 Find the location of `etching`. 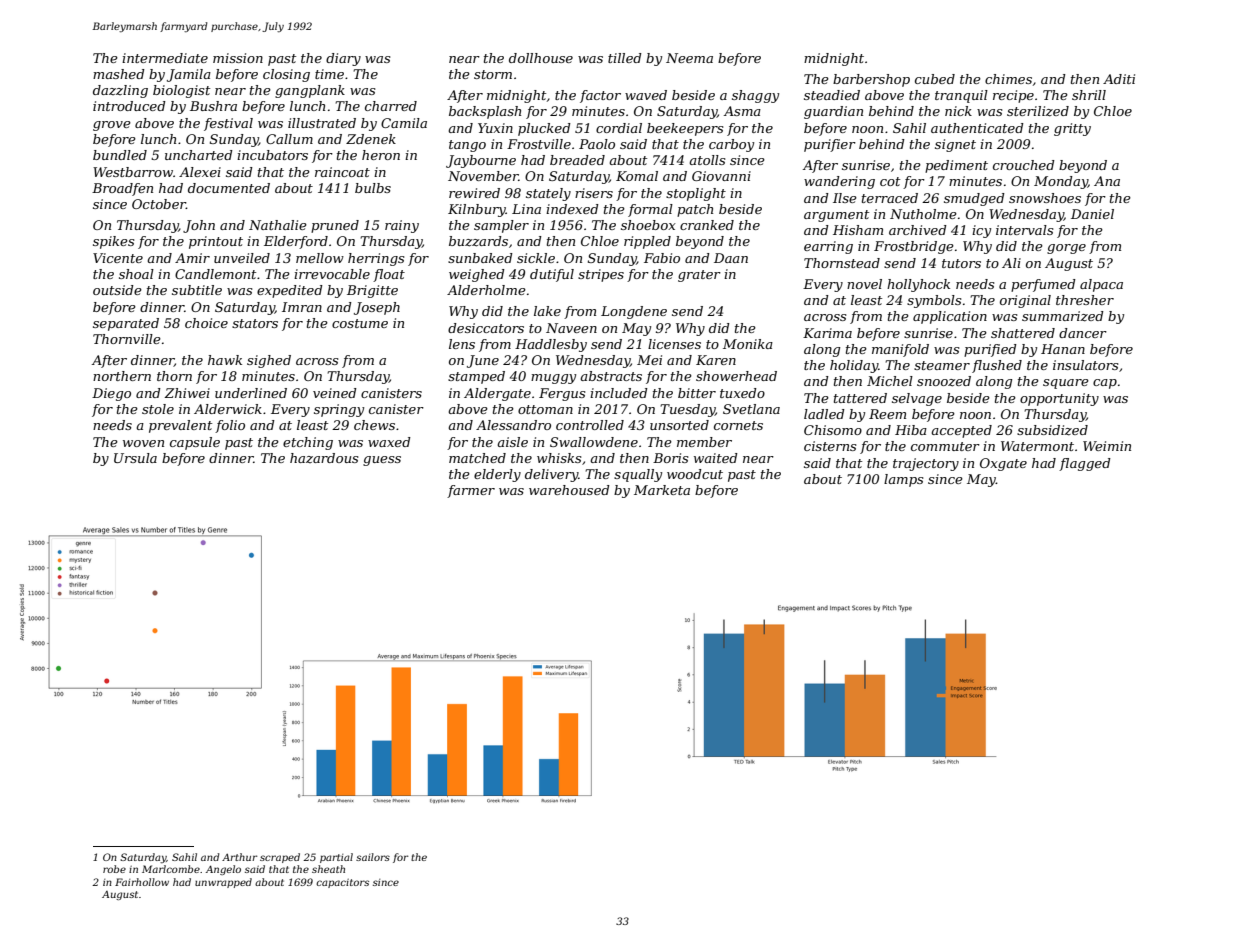

etching is located at coordinates (308, 443).
